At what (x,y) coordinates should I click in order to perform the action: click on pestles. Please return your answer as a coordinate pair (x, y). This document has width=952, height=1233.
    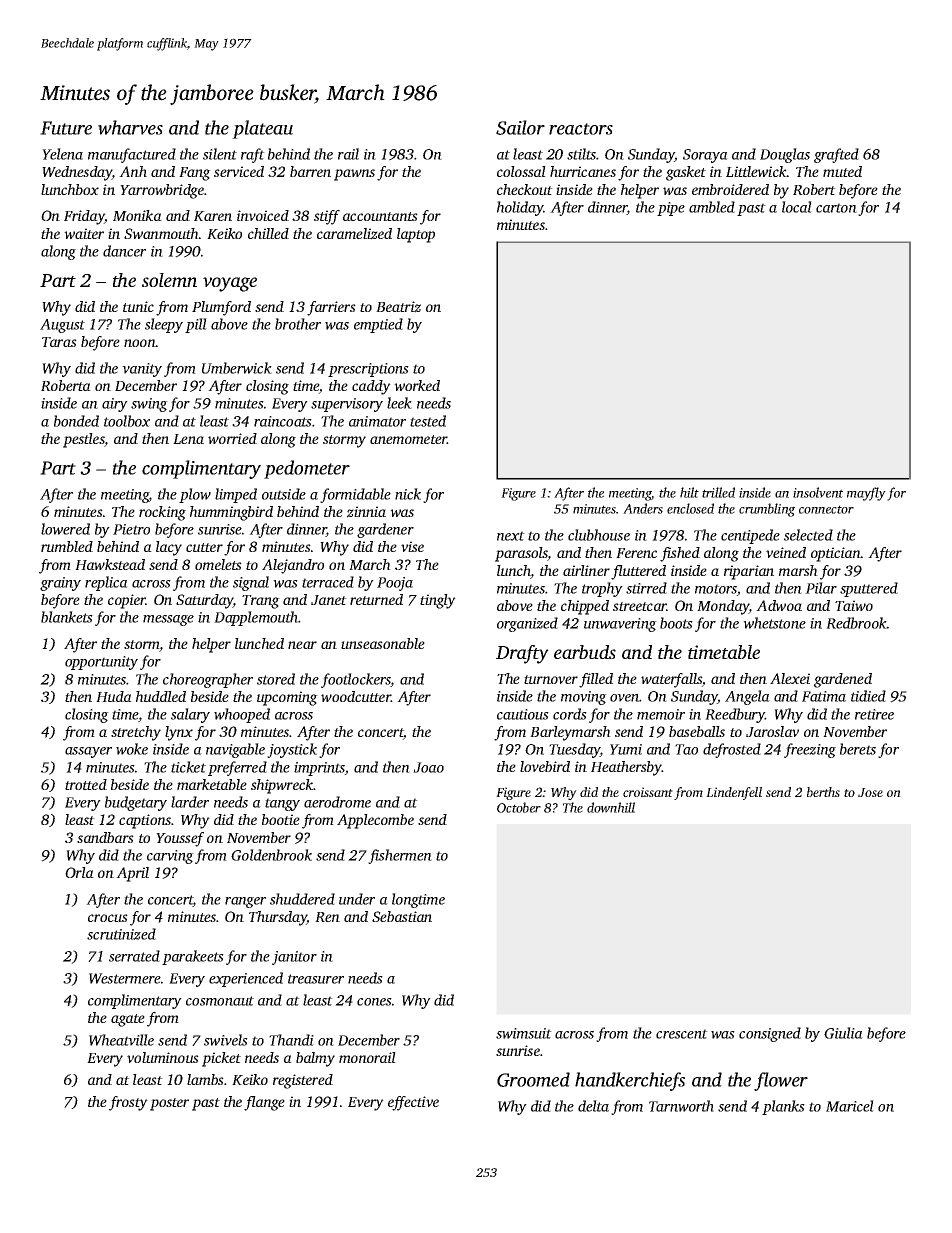
    Looking at the image, I should click on (84, 440).
